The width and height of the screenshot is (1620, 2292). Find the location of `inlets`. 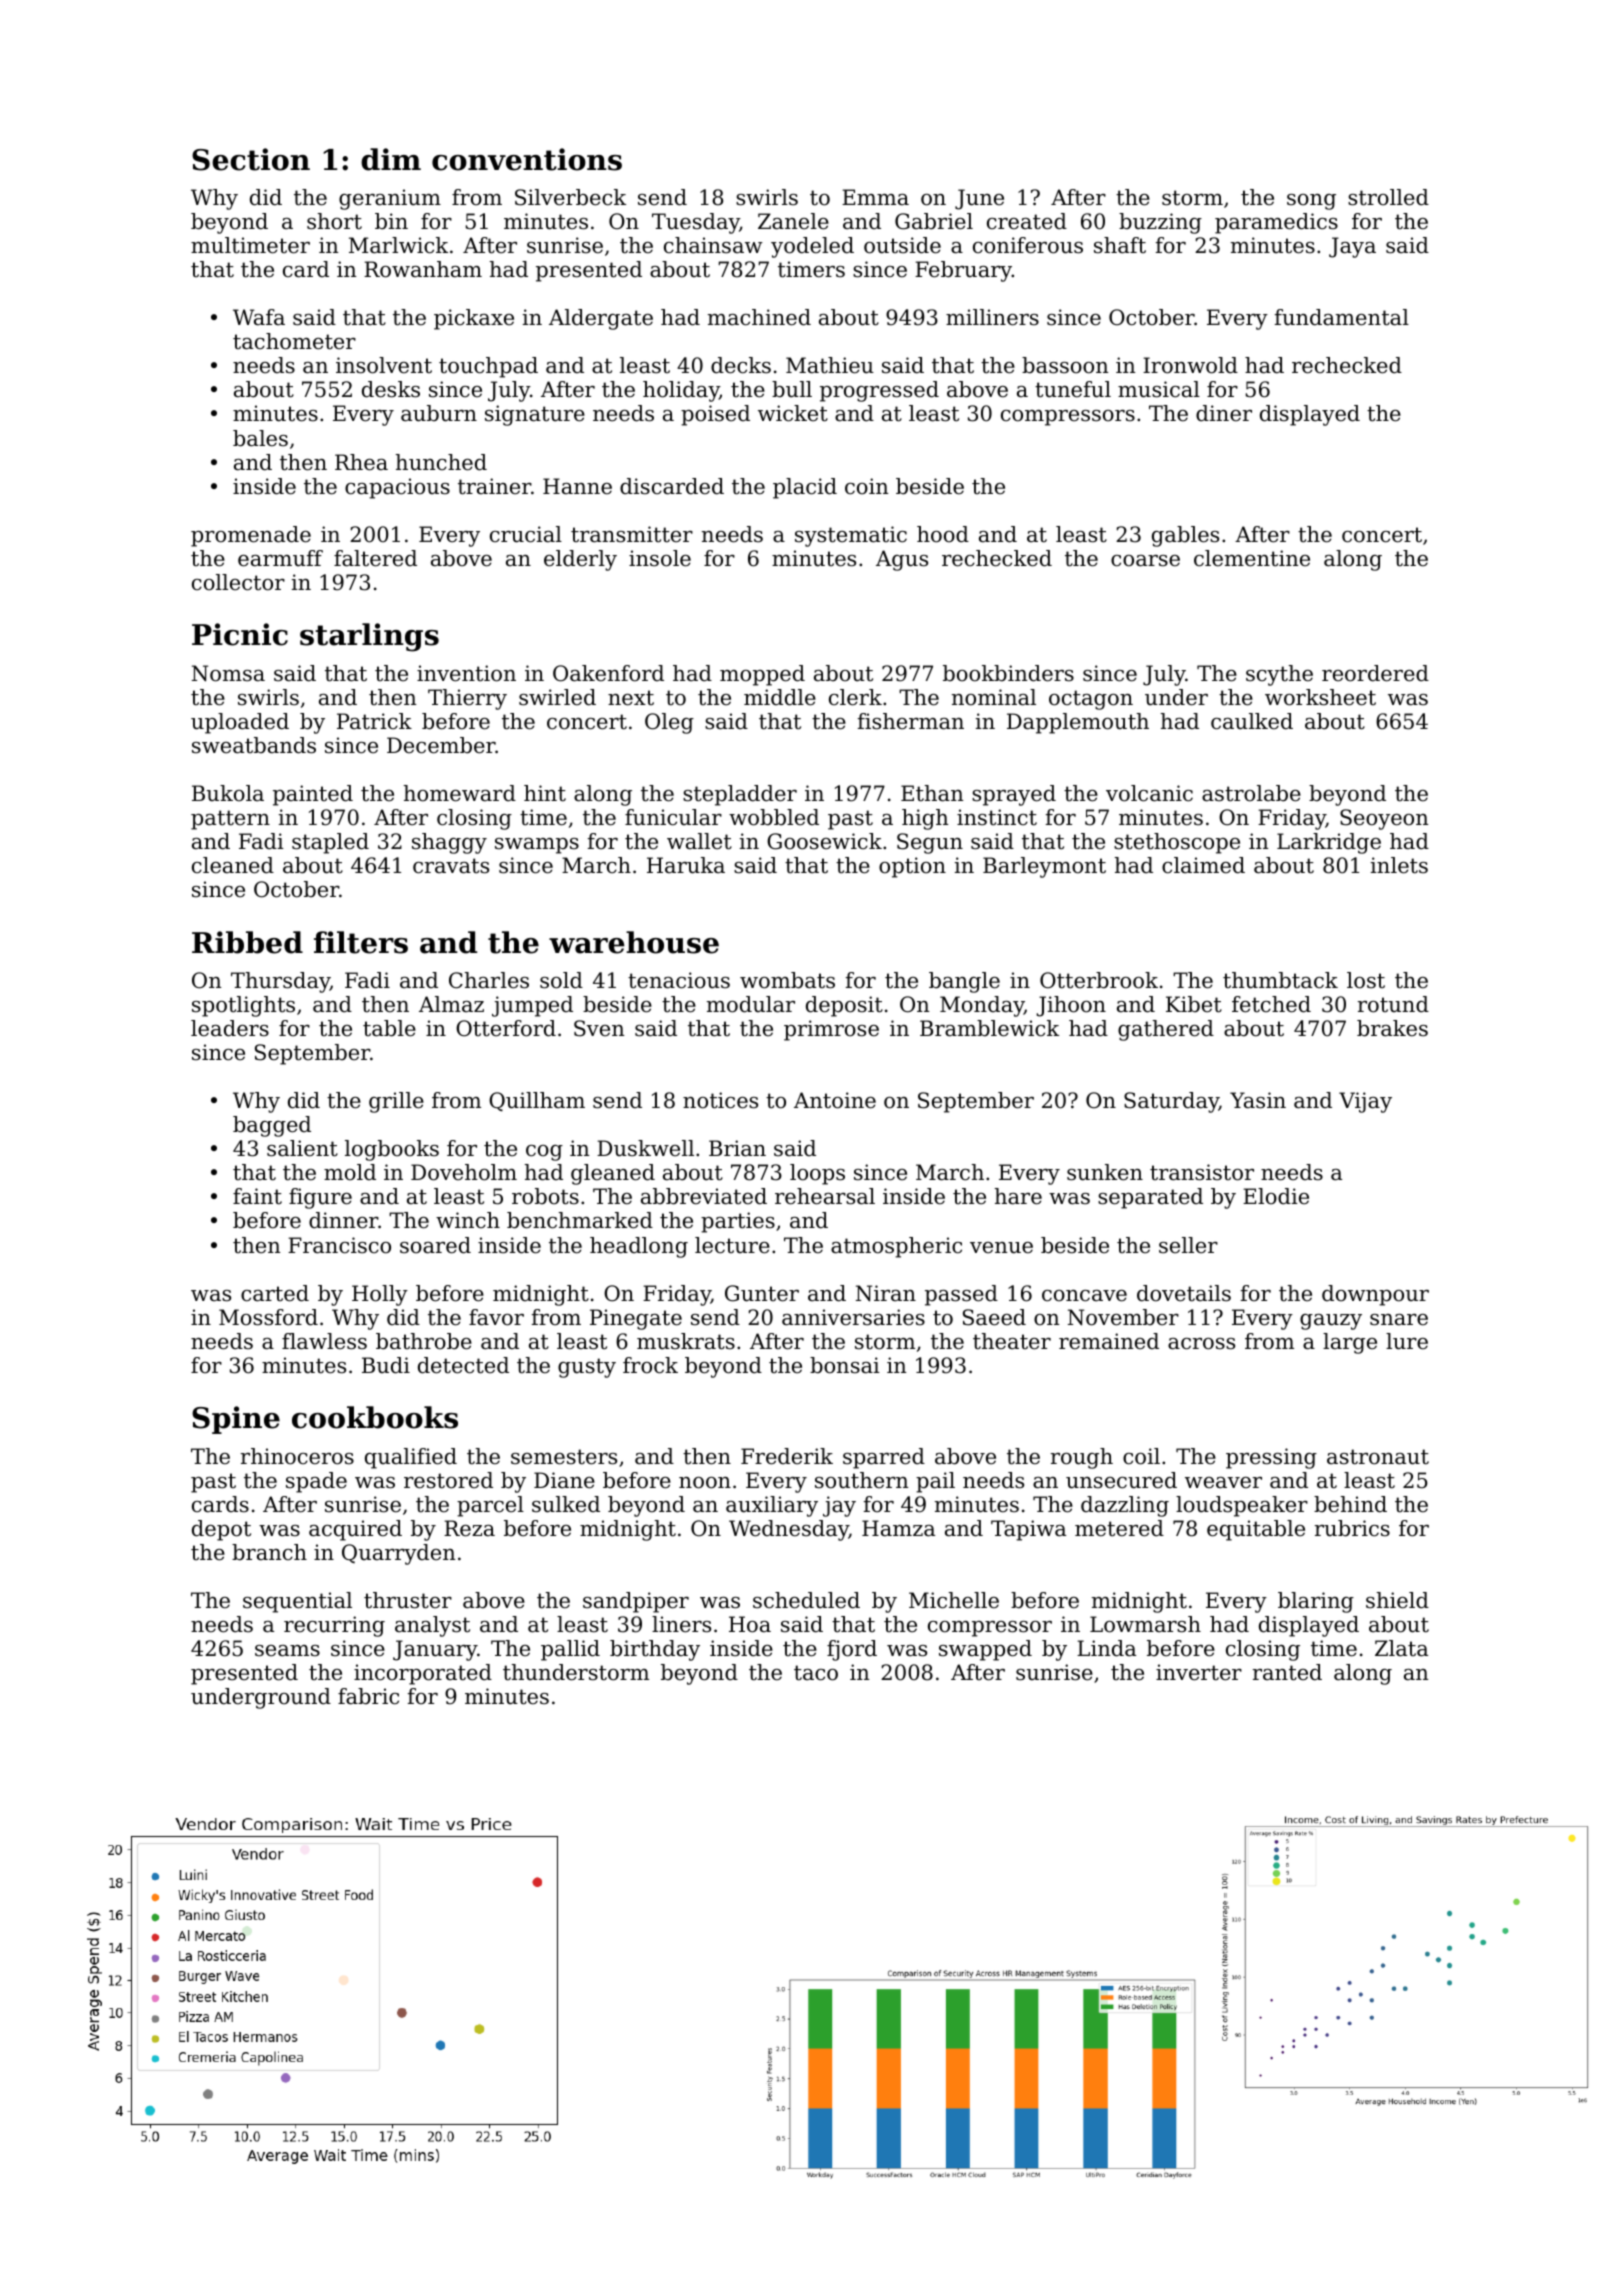

inlets is located at coordinates (1399, 865).
